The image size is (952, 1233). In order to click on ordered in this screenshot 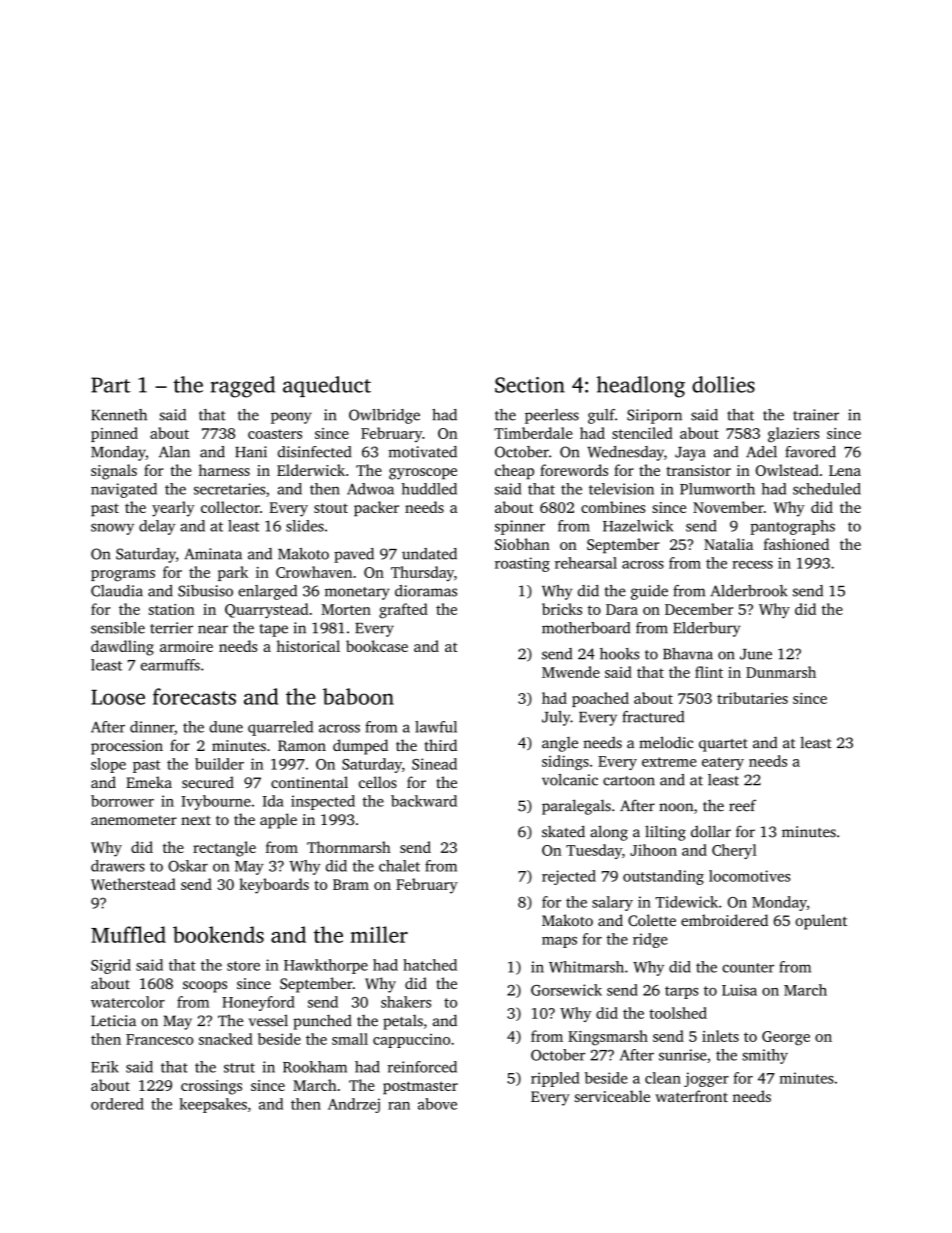, I will do `click(117, 1104)`.
